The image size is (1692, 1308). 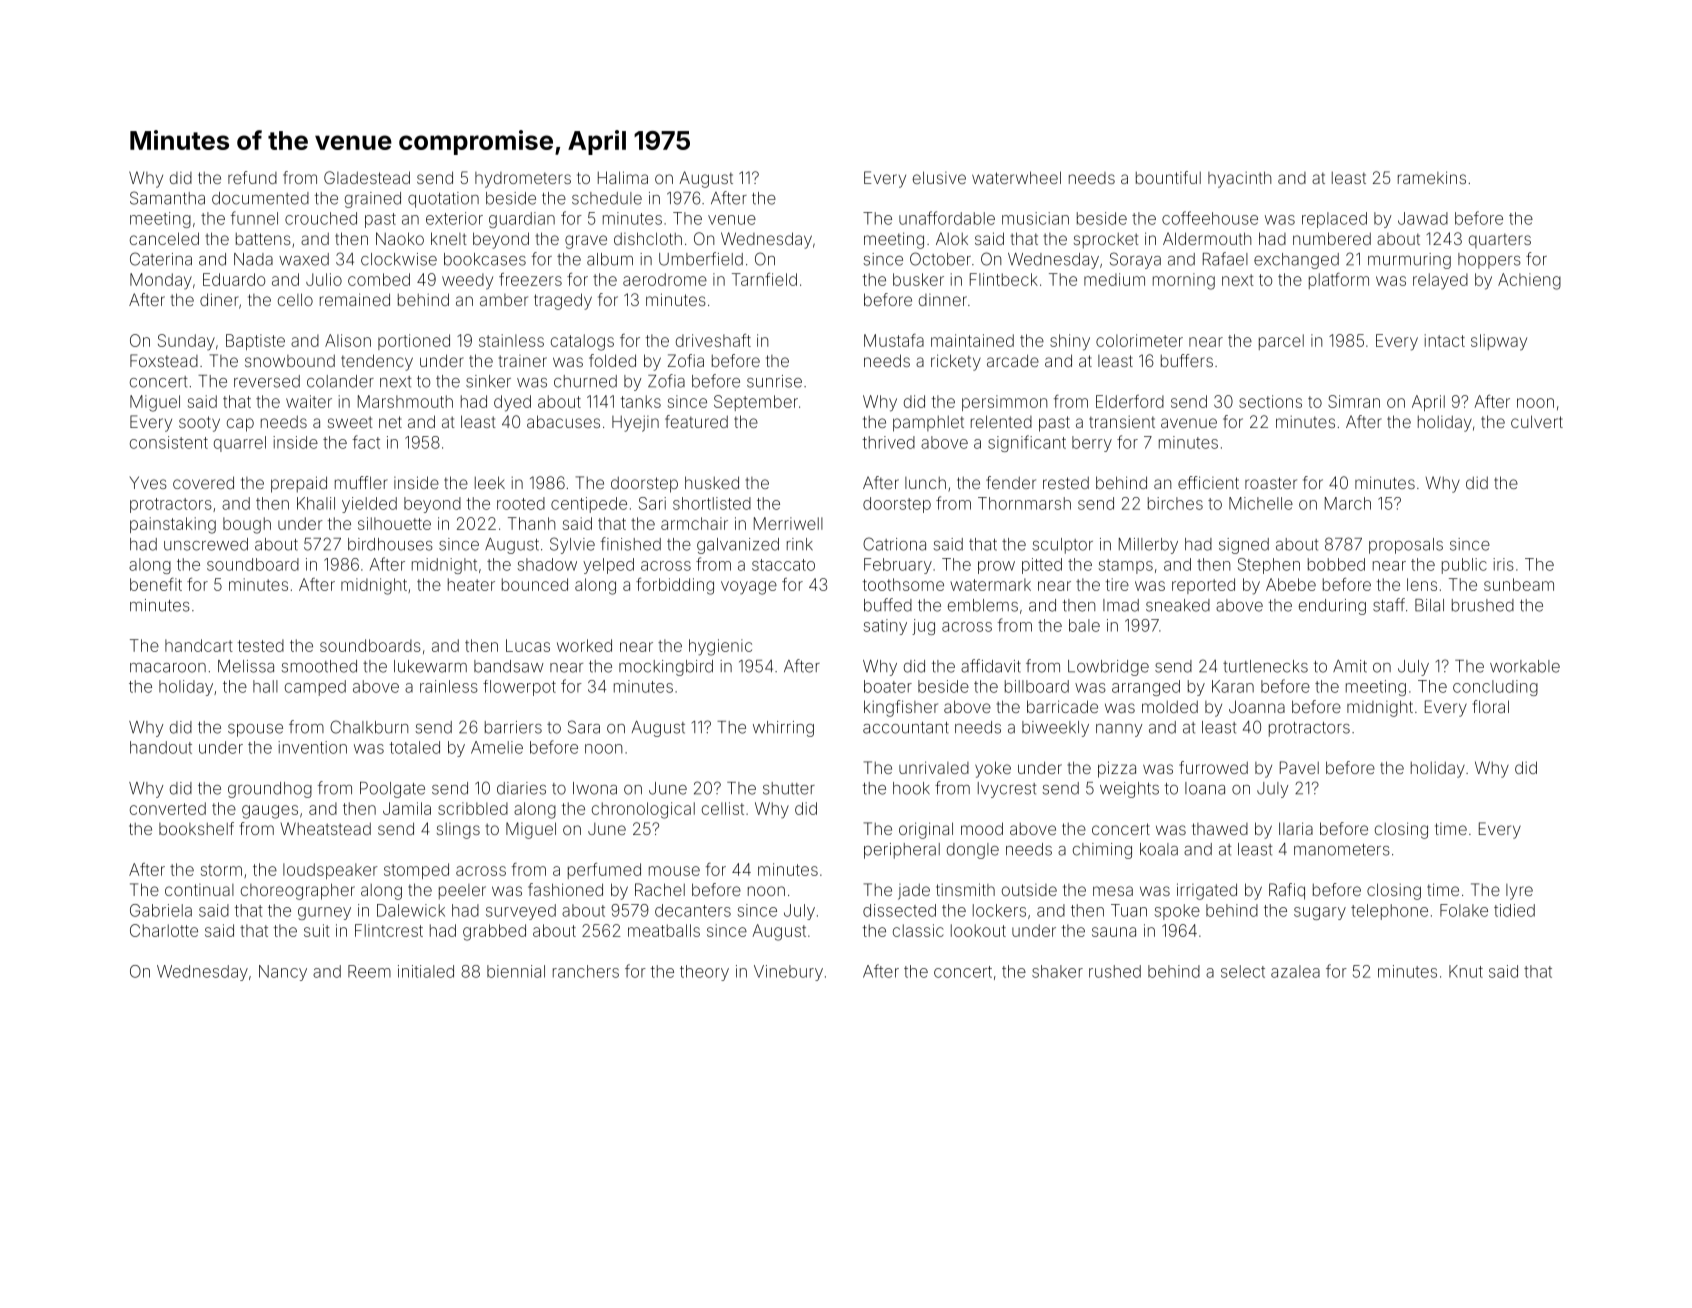 I want to click on tanks, so click(x=641, y=401).
